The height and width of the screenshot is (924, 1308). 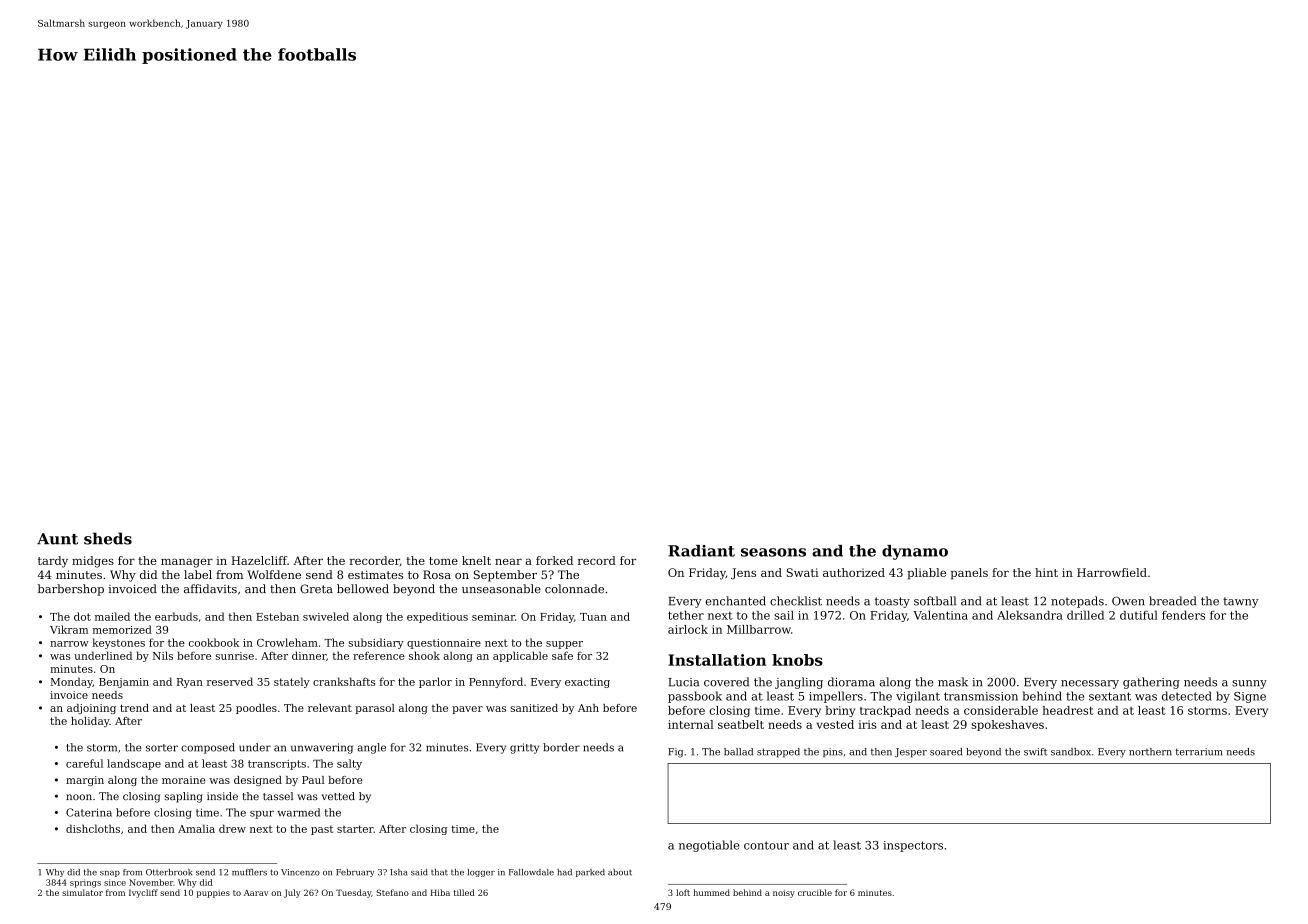 What do you see at coordinates (1068, 710) in the screenshot?
I see `headrest` at bounding box center [1068, 710].
